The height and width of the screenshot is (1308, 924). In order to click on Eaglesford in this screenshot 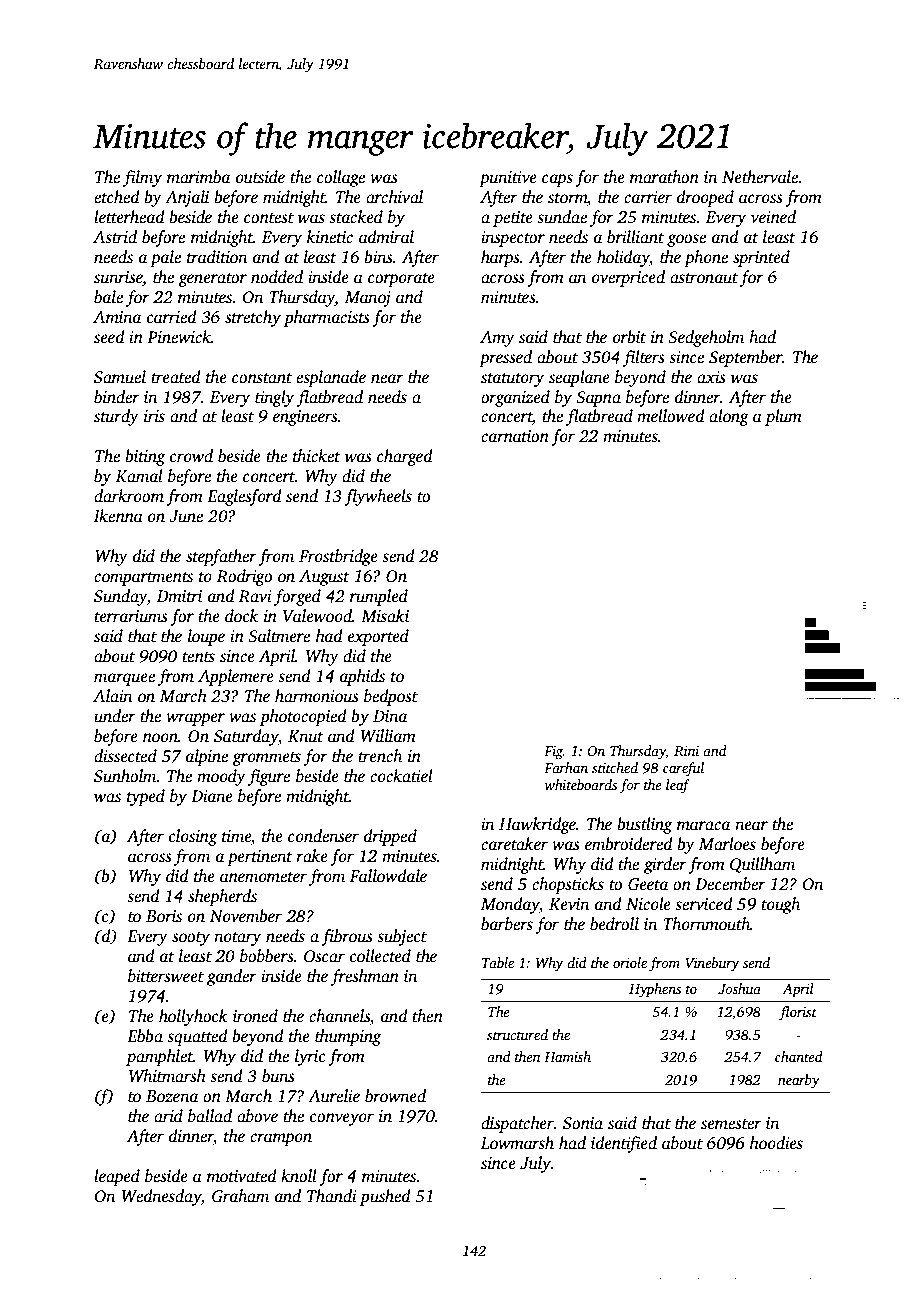, I will do `click(244, 497)`.
